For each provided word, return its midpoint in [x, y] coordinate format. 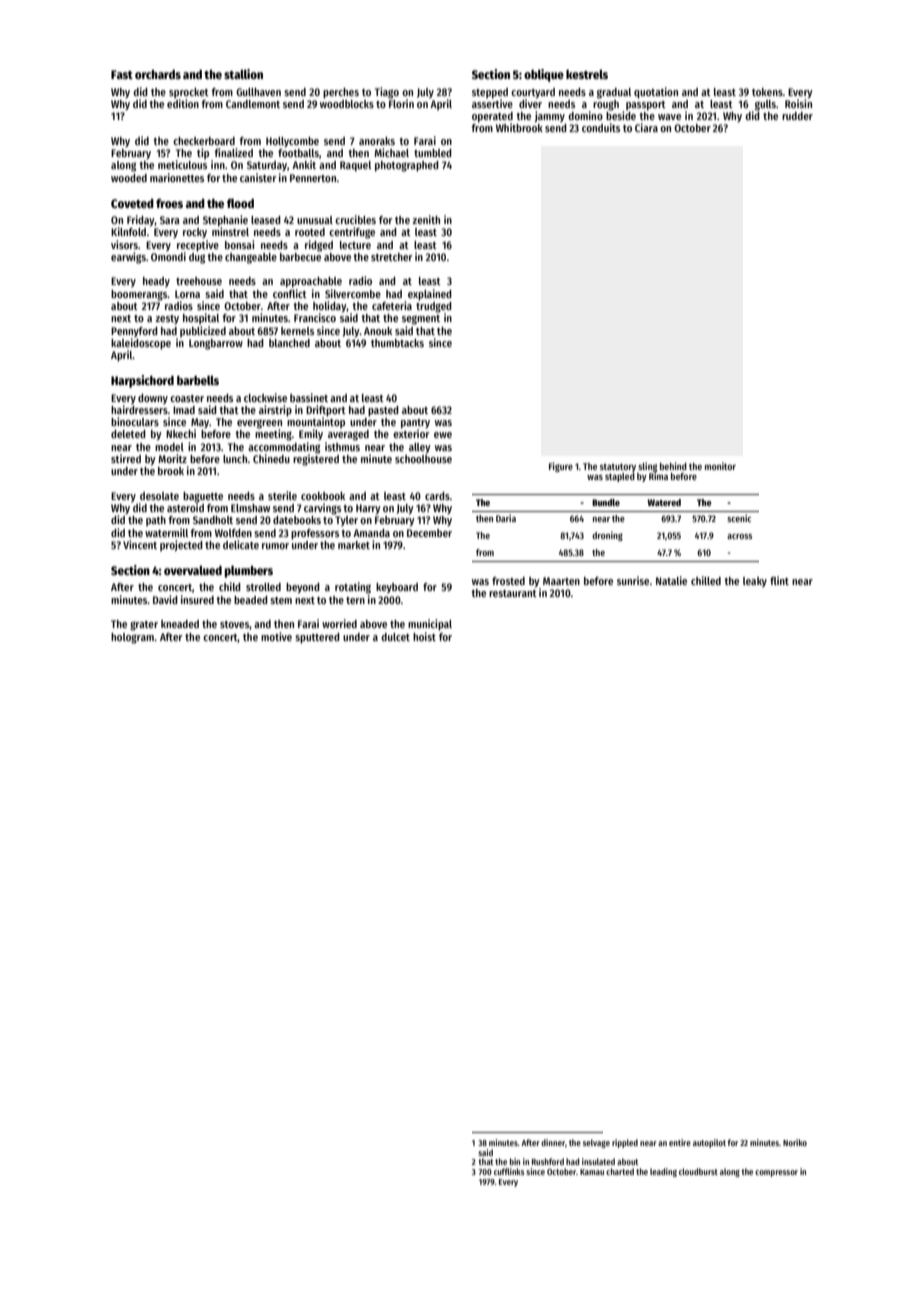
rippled [625, 1143]
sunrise [633, 580]
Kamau [592, 1172]
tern [355, 600]
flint [779, 580]
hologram [132, 638]
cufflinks [509, 1171]
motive [276, 636]
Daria [506, 518]
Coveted [132, 203]
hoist [424, 636]
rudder [797, 116]
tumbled [433, 153]
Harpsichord [142, 381]
